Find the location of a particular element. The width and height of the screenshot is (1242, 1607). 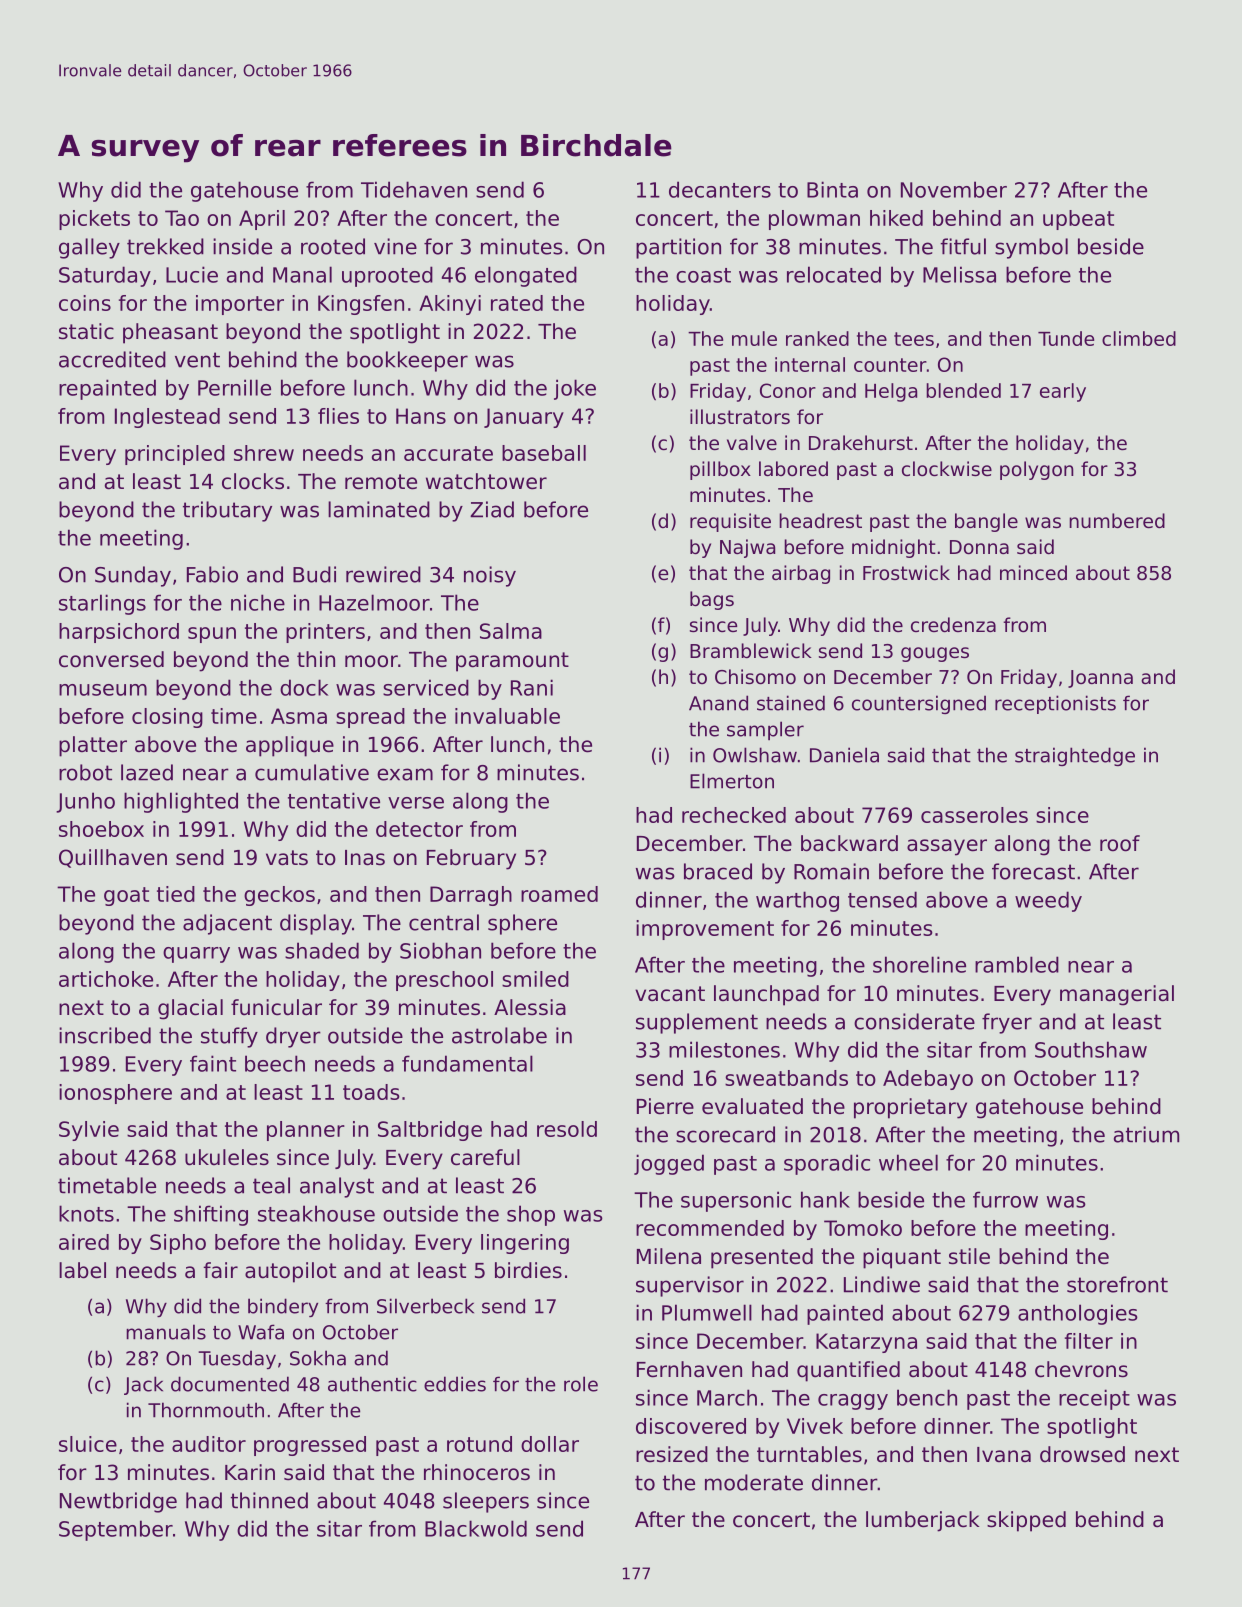

blended is located at coordinates (963, 390).
